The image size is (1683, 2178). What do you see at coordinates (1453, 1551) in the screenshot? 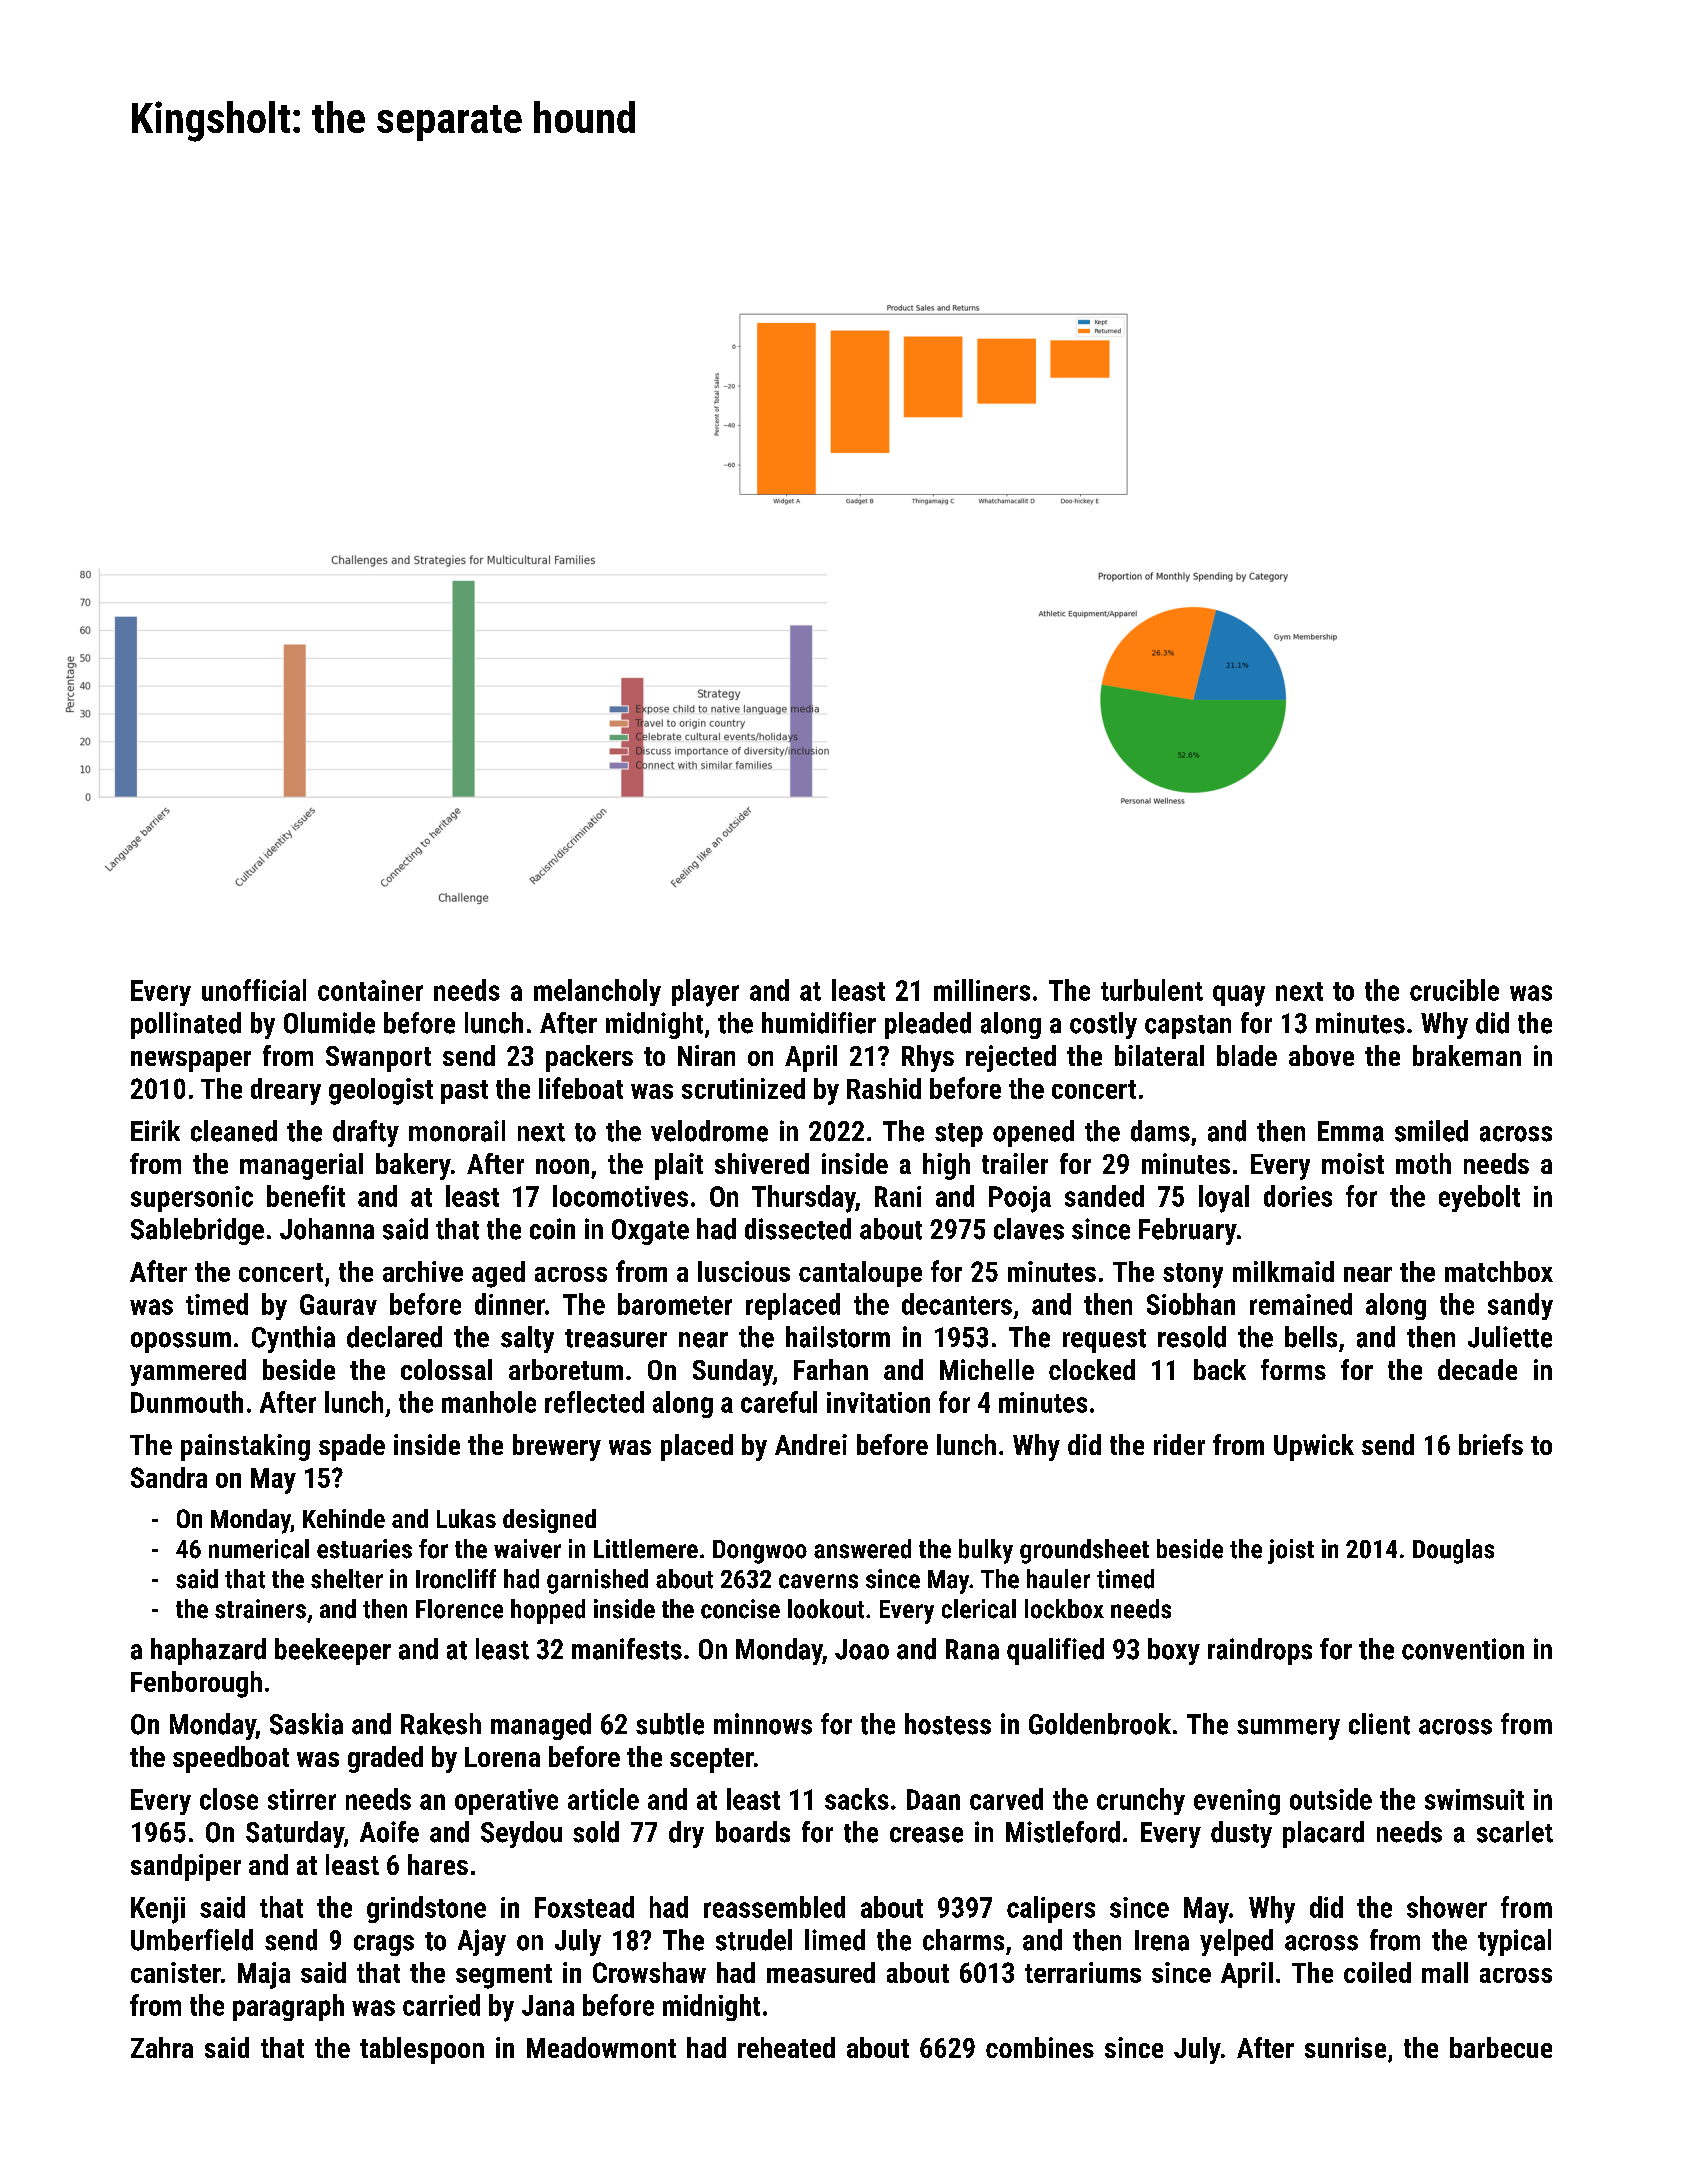
I see `Douglas` at bounding box center [1453, 1551].
